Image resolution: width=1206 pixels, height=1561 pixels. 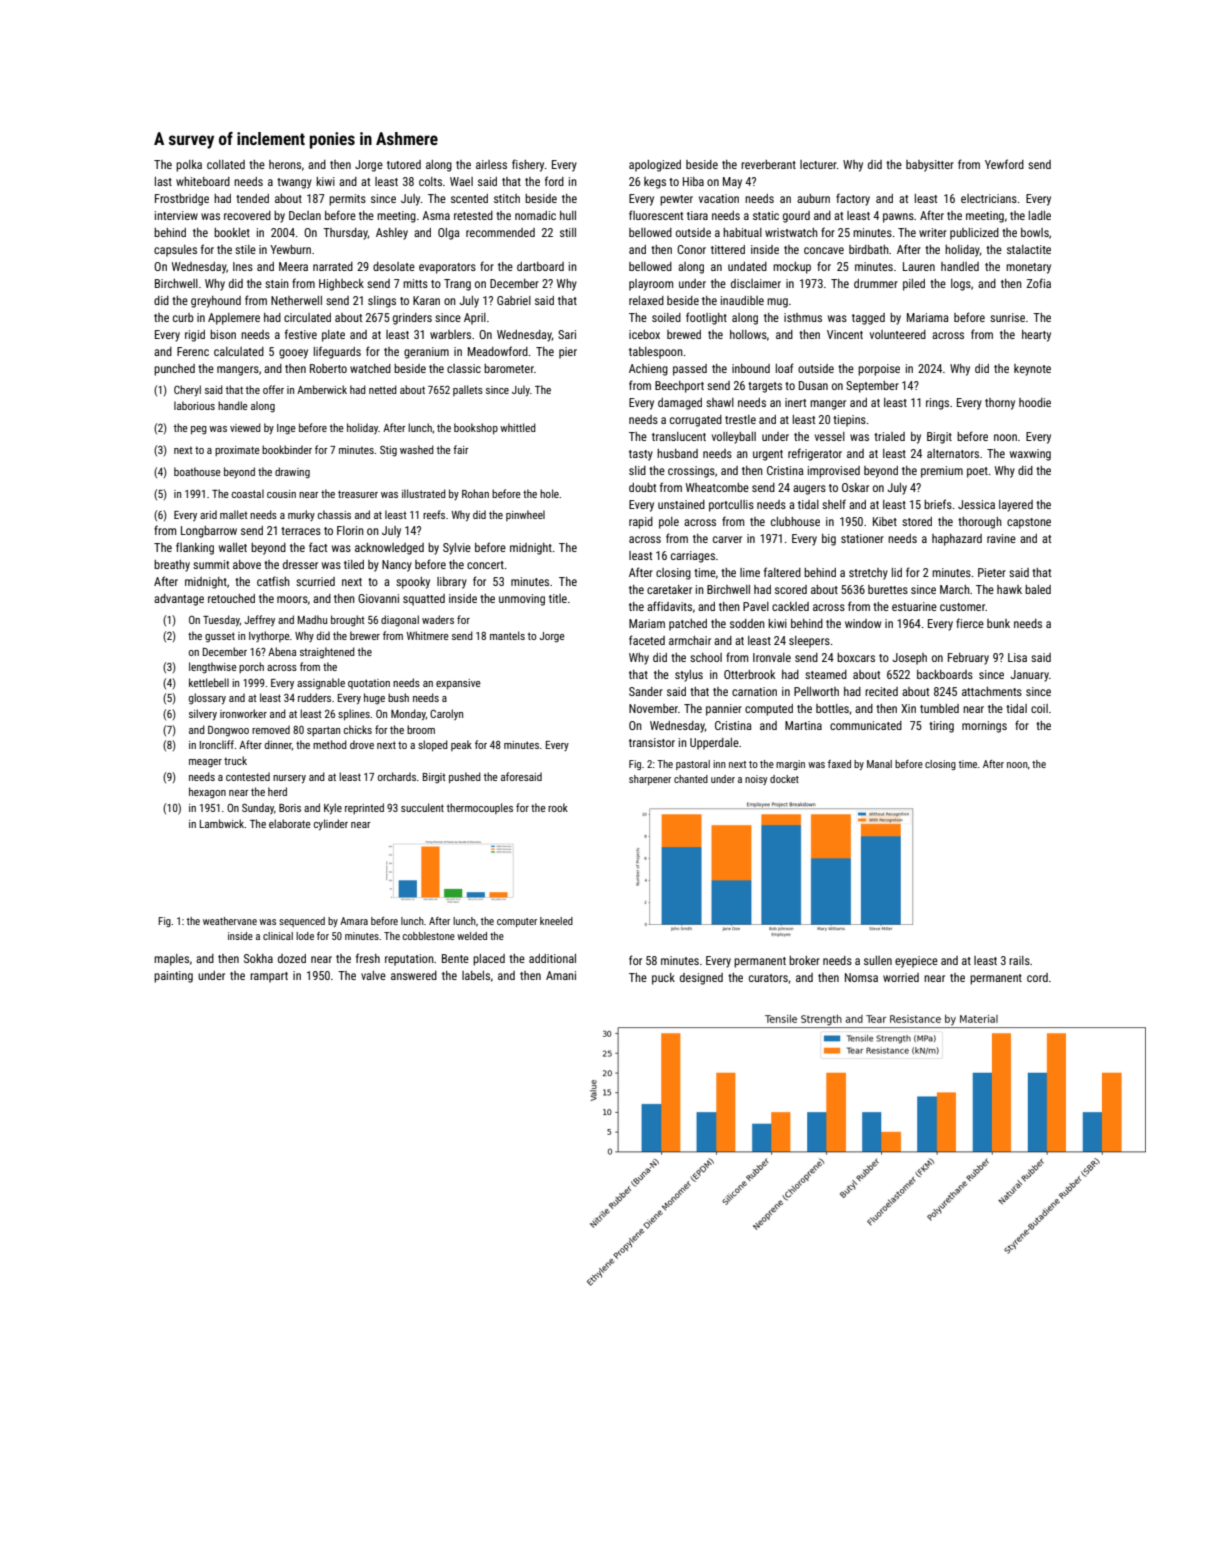 What do you see at coordinates (879, 764) in the screenshot?
I see `Manal` at bounding box center [879, 764].
